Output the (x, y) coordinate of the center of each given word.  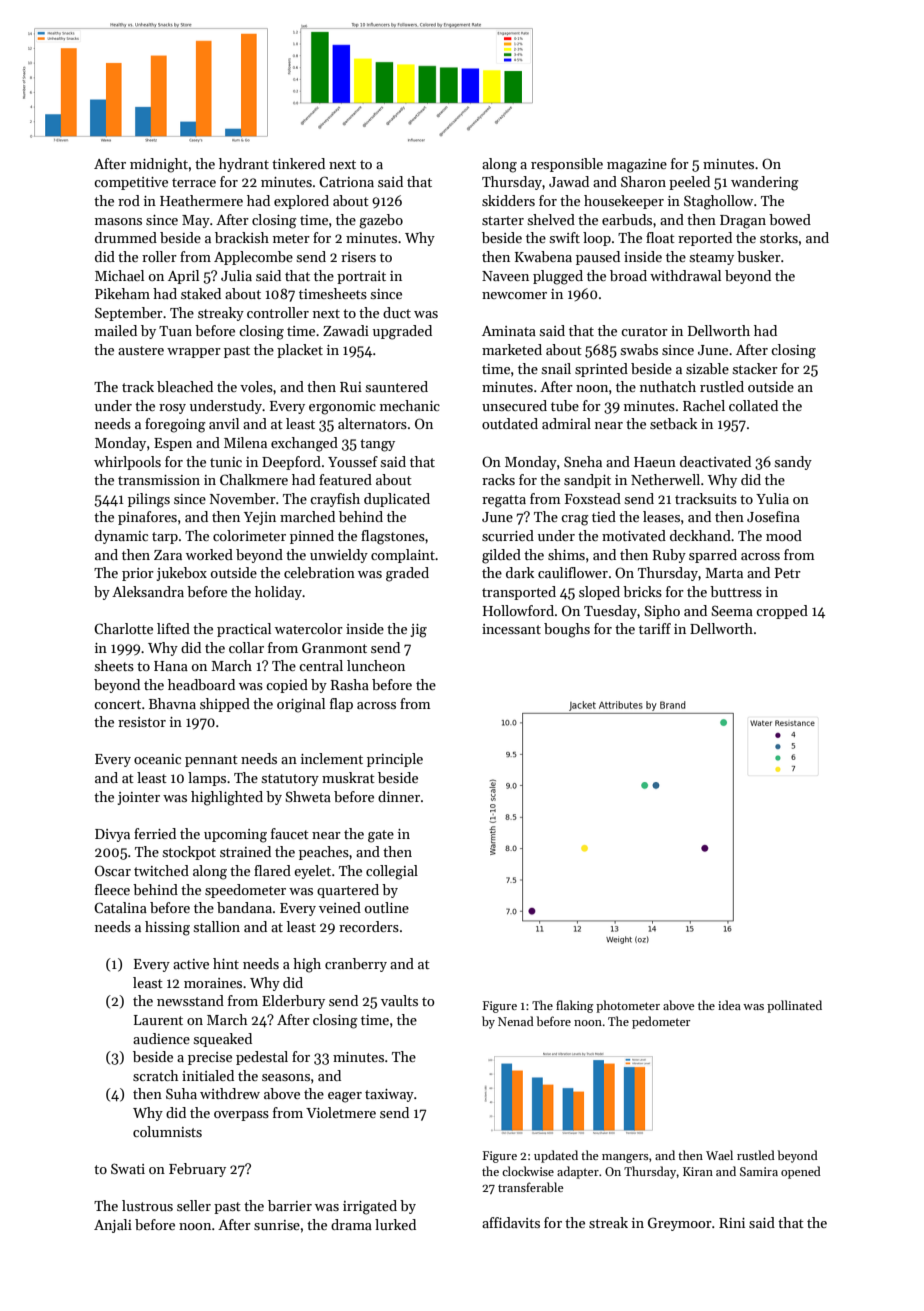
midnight (159, 165)
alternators (372, 423)
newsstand (190, 1000)
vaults (399, 1000)
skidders (508, 200)
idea (729, 1005)
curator (644, 331)
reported (705, 239)
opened (801, 1172)
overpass (241, 1116)
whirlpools (127, 463)
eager (345, 1097)
